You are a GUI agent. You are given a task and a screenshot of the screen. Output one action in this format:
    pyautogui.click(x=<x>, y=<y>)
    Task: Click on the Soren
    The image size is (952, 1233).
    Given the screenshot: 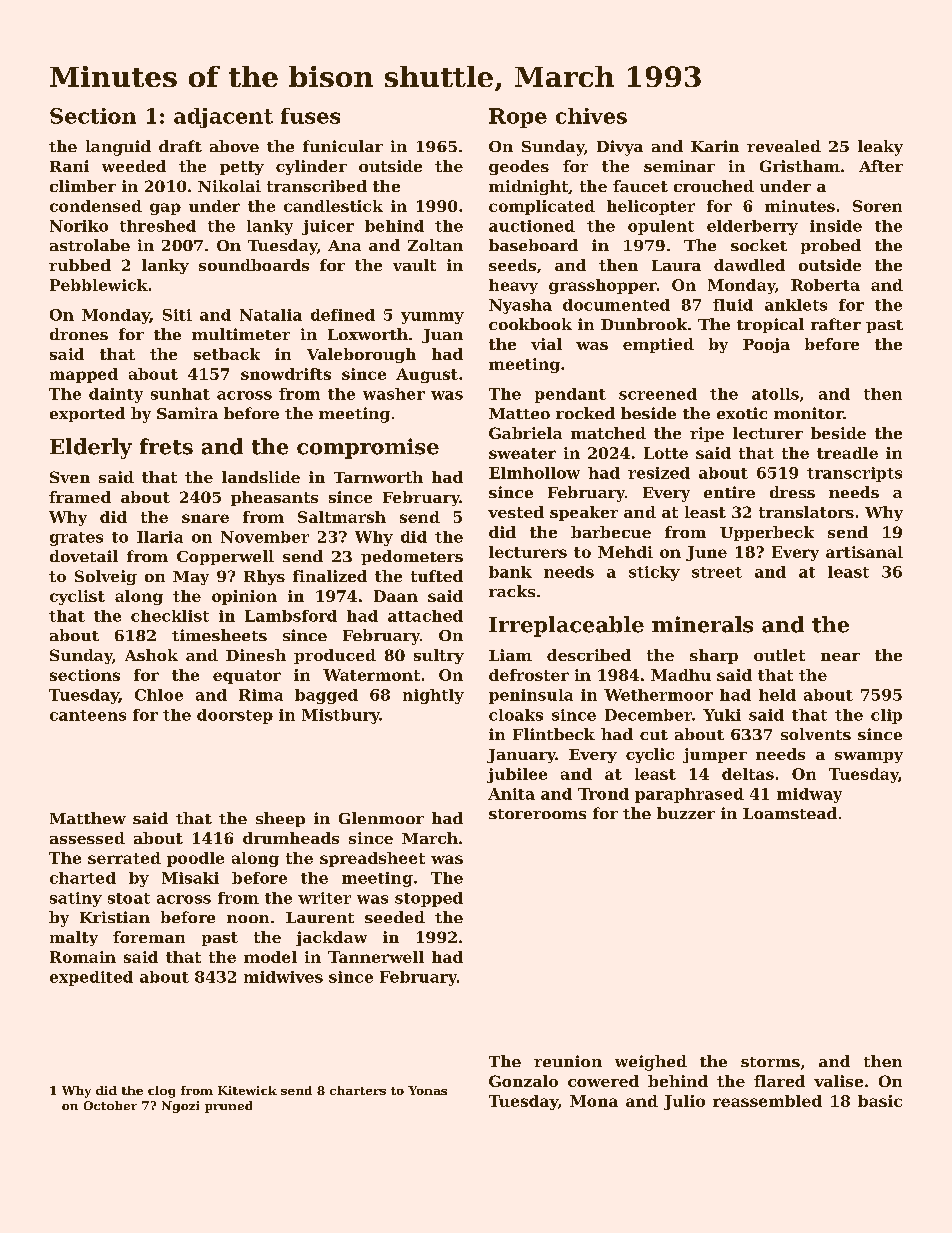 What is the action you would take?
    pyautogui.click(x=877, y=206)
